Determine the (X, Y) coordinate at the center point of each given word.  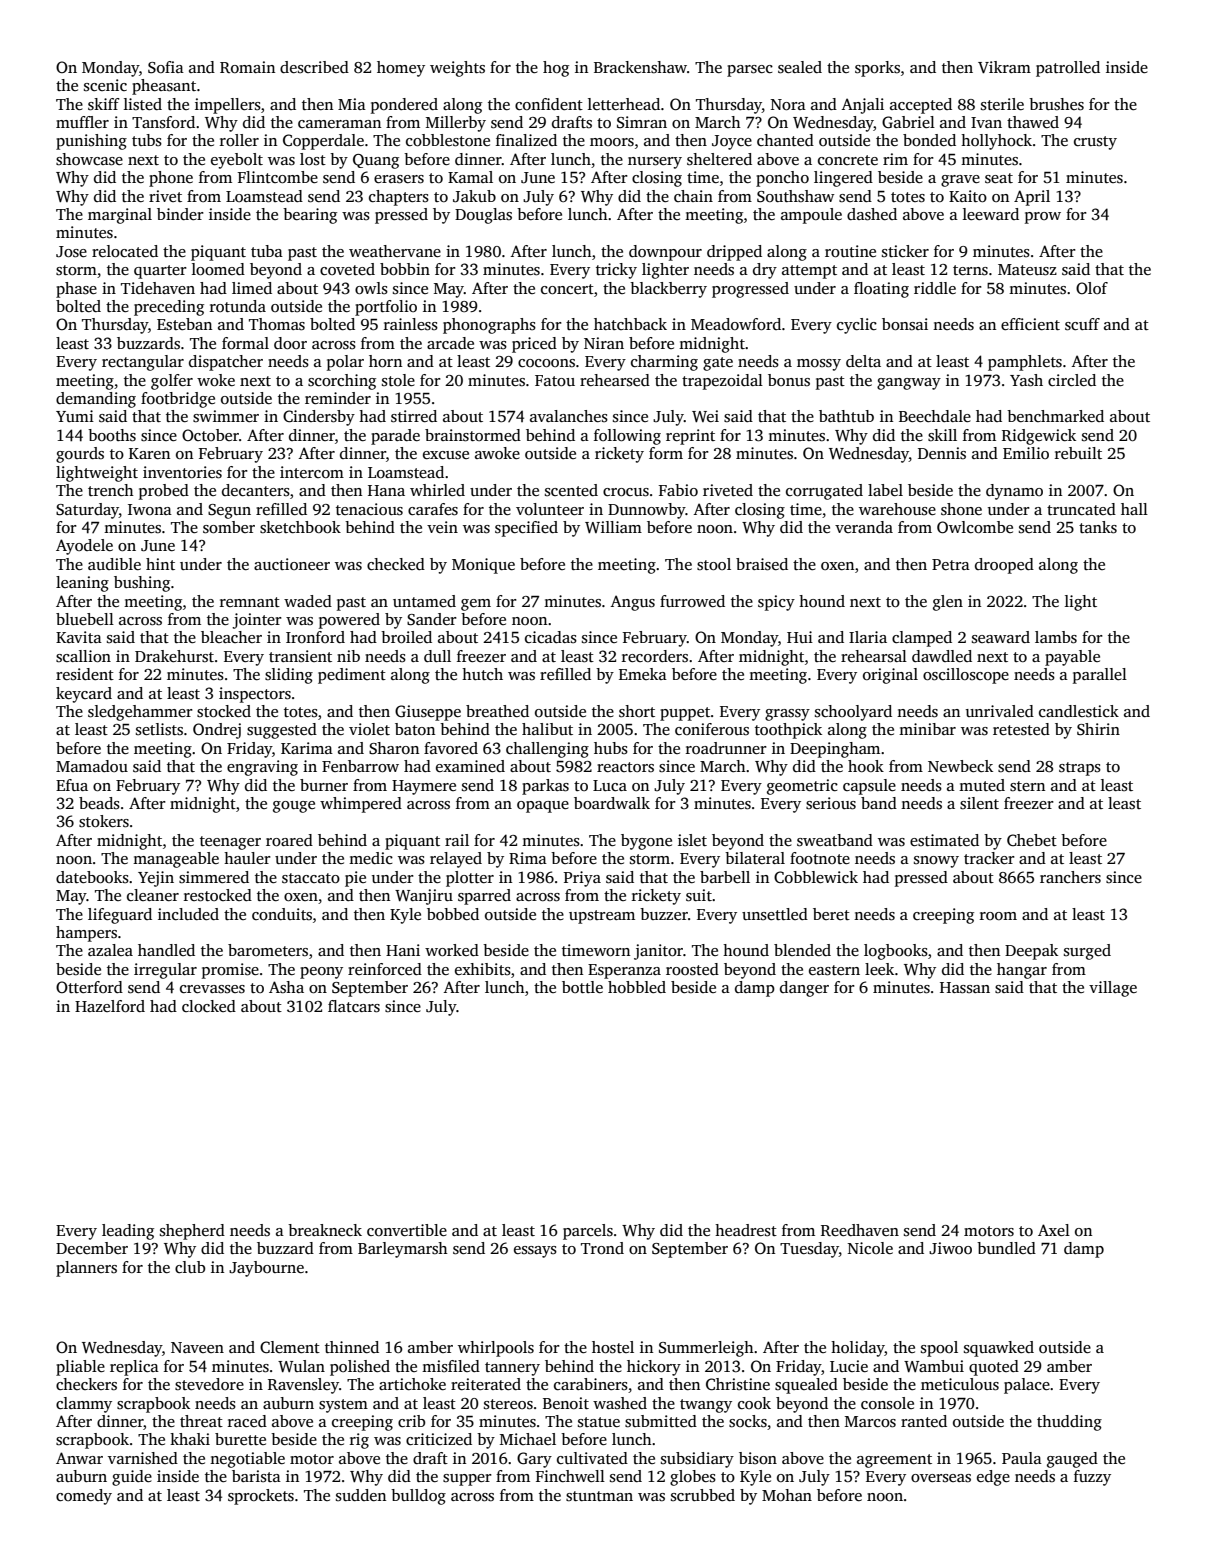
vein (442, 527)
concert (567, 289)
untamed (424, 601)
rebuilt (1078, 453)
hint (160, 564)
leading (128, 1232)
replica (134, 1368)
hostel (613, 1347)
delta (863, 361)
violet (369, 729)
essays (535, 1252)
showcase (89, 159)
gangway (909, 384)
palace (1027, 1386)
